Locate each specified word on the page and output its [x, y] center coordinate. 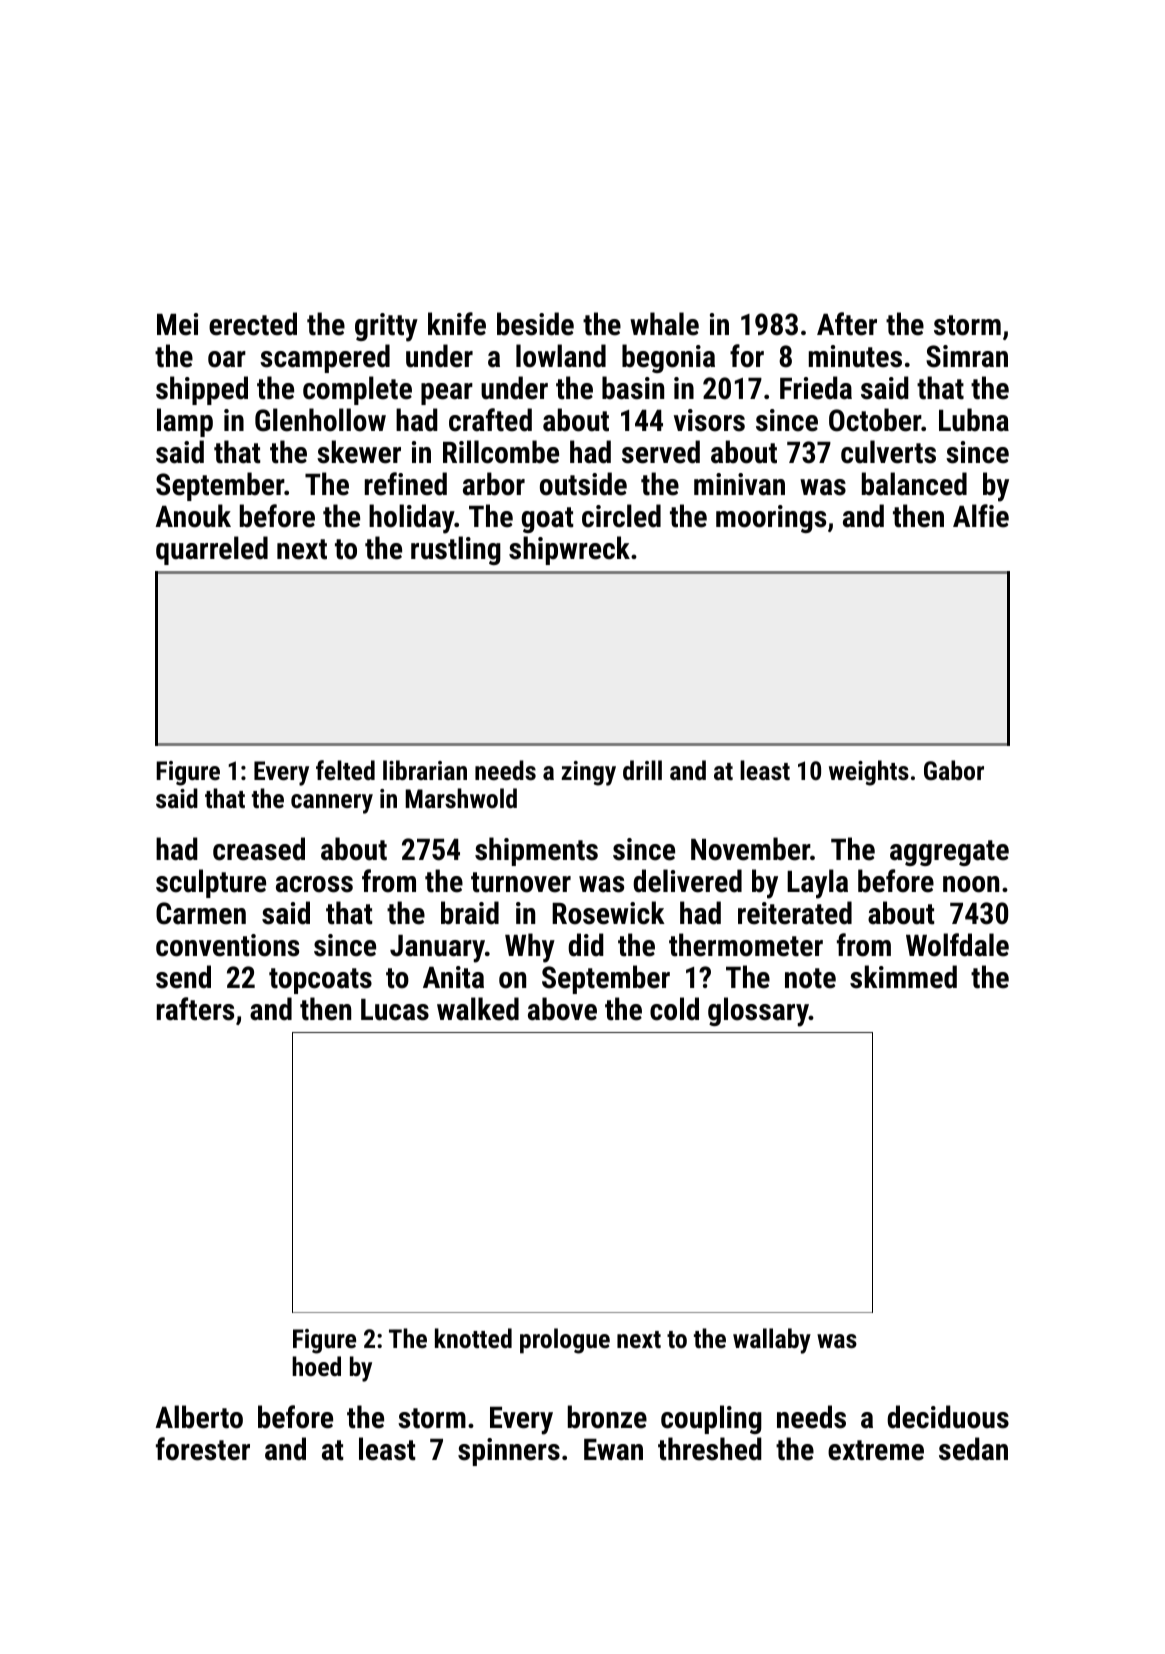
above [562, 1009]
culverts [888, 452]
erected [253, 324]
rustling [456, 550]
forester [203, 1449]
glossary [758, 1012]
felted [345, 770]
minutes [855, 356]
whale [664, 324]
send [183, 977]
